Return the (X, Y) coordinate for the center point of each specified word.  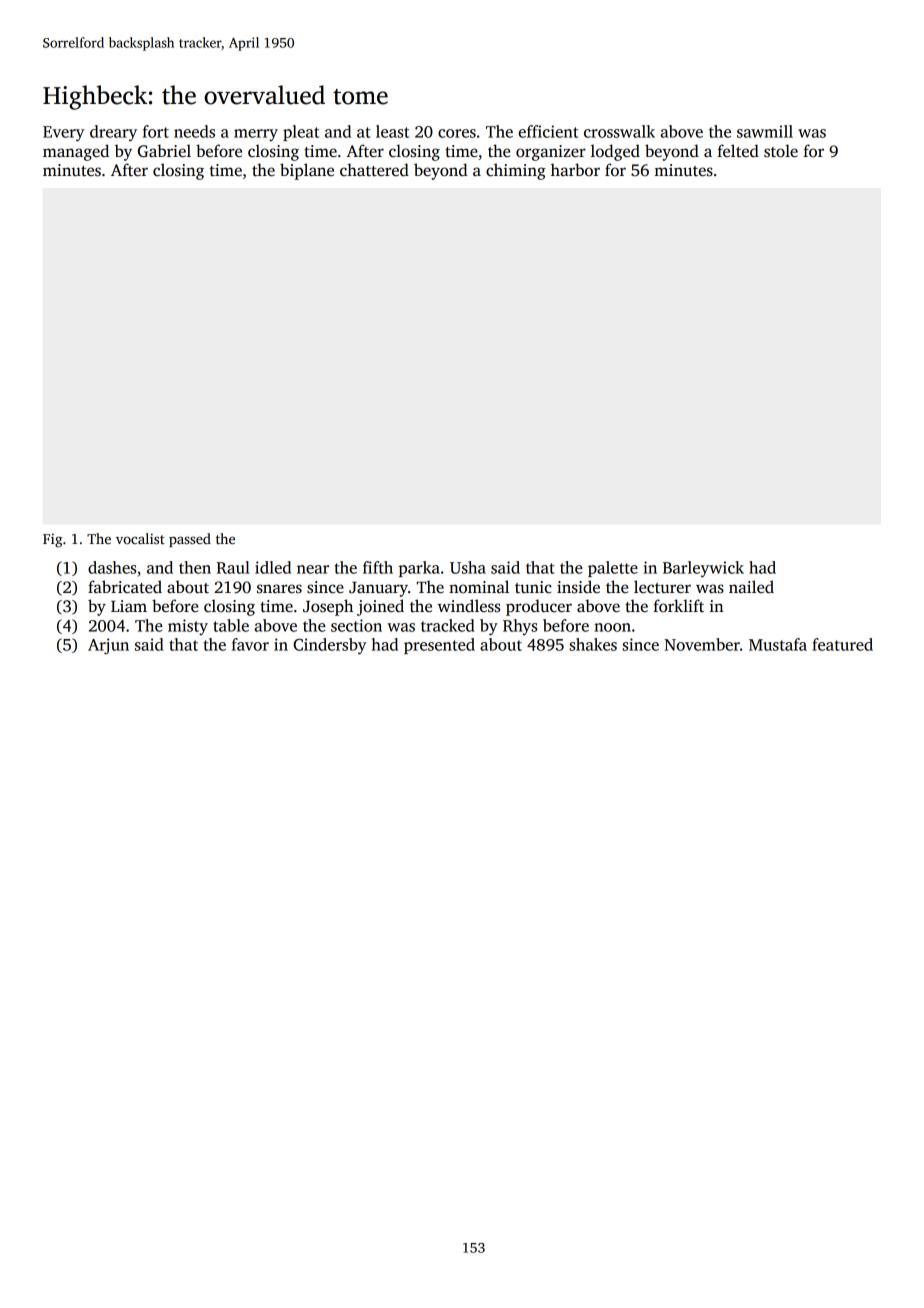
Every (63, 134)
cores (457, 133)
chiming (516, 171)
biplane (307, 171)
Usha (468, 567)
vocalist (140, 538)
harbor (575, 169)
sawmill (765, 131)
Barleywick (703, 569)
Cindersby (329, 646)
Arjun (108, 646)
